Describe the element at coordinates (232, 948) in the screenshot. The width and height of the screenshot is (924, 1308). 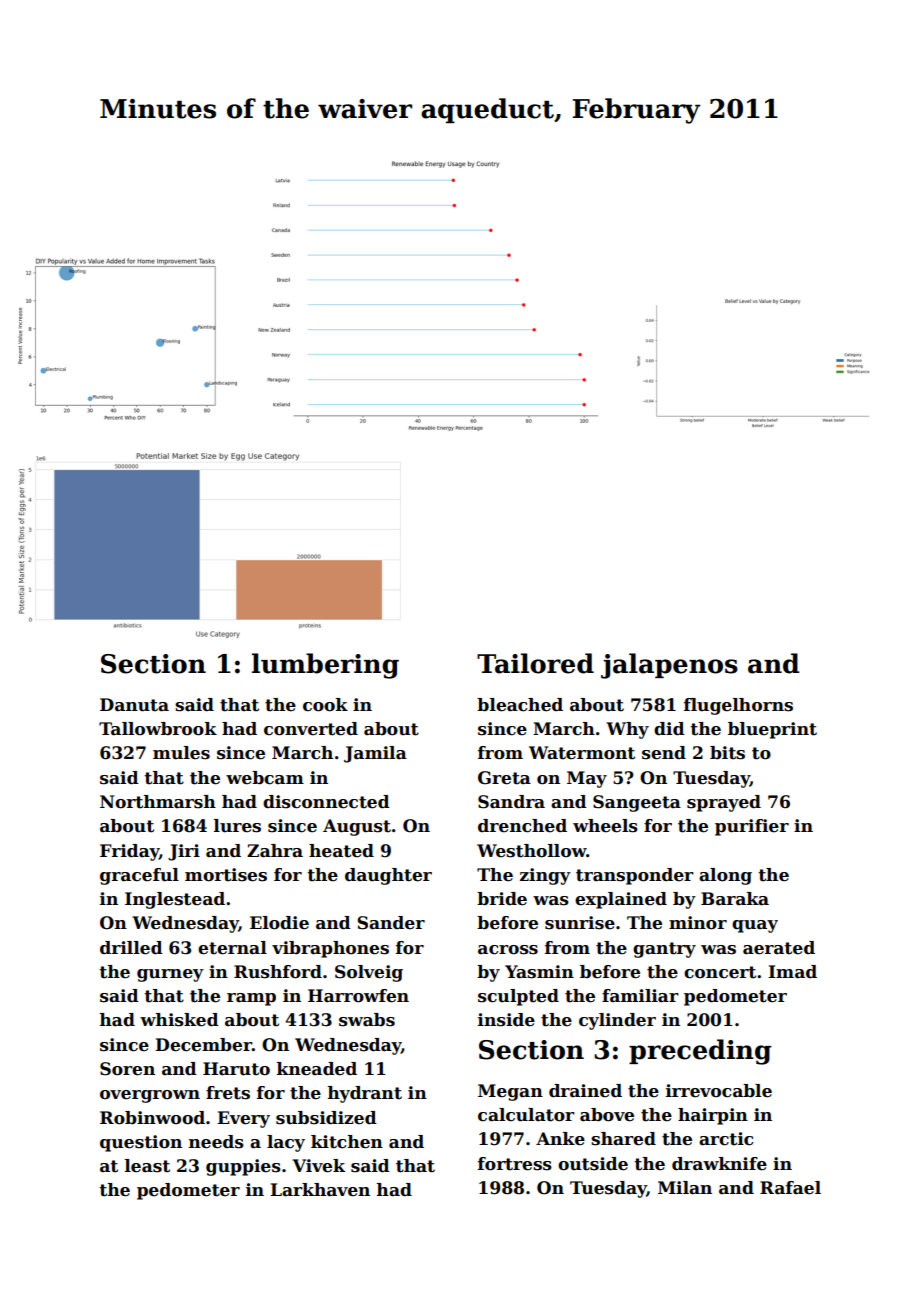
I see `eternal` at that location.
